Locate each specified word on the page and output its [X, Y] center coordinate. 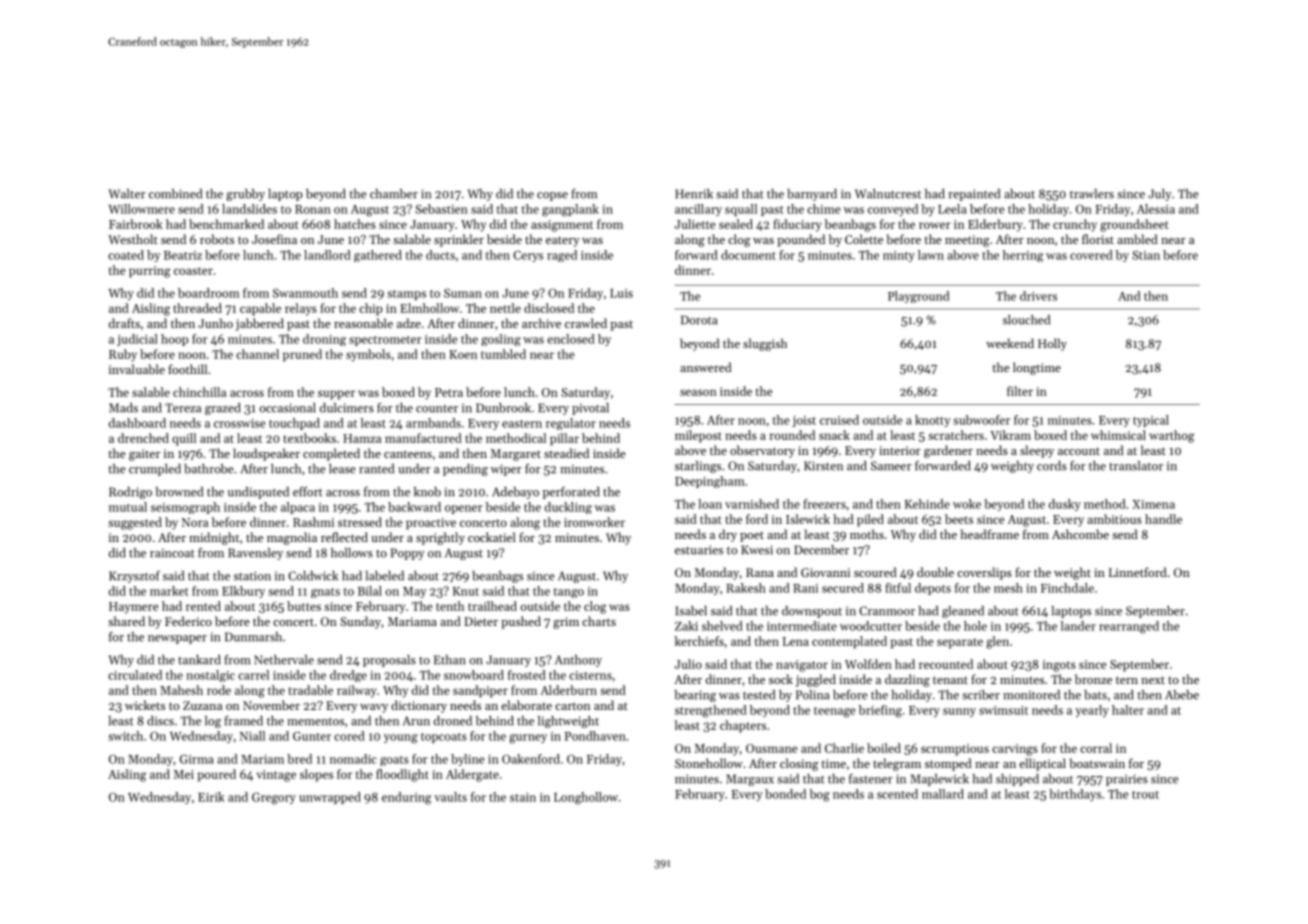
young [401, 739]
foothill [187, 369]
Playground [919, 297]
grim [566, 623]
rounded [792, 435]
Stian [1146, 255]
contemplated [849, 642]
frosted [527, 675]
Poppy [408, 554]
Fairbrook [136, 224]
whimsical [1118, 435]
